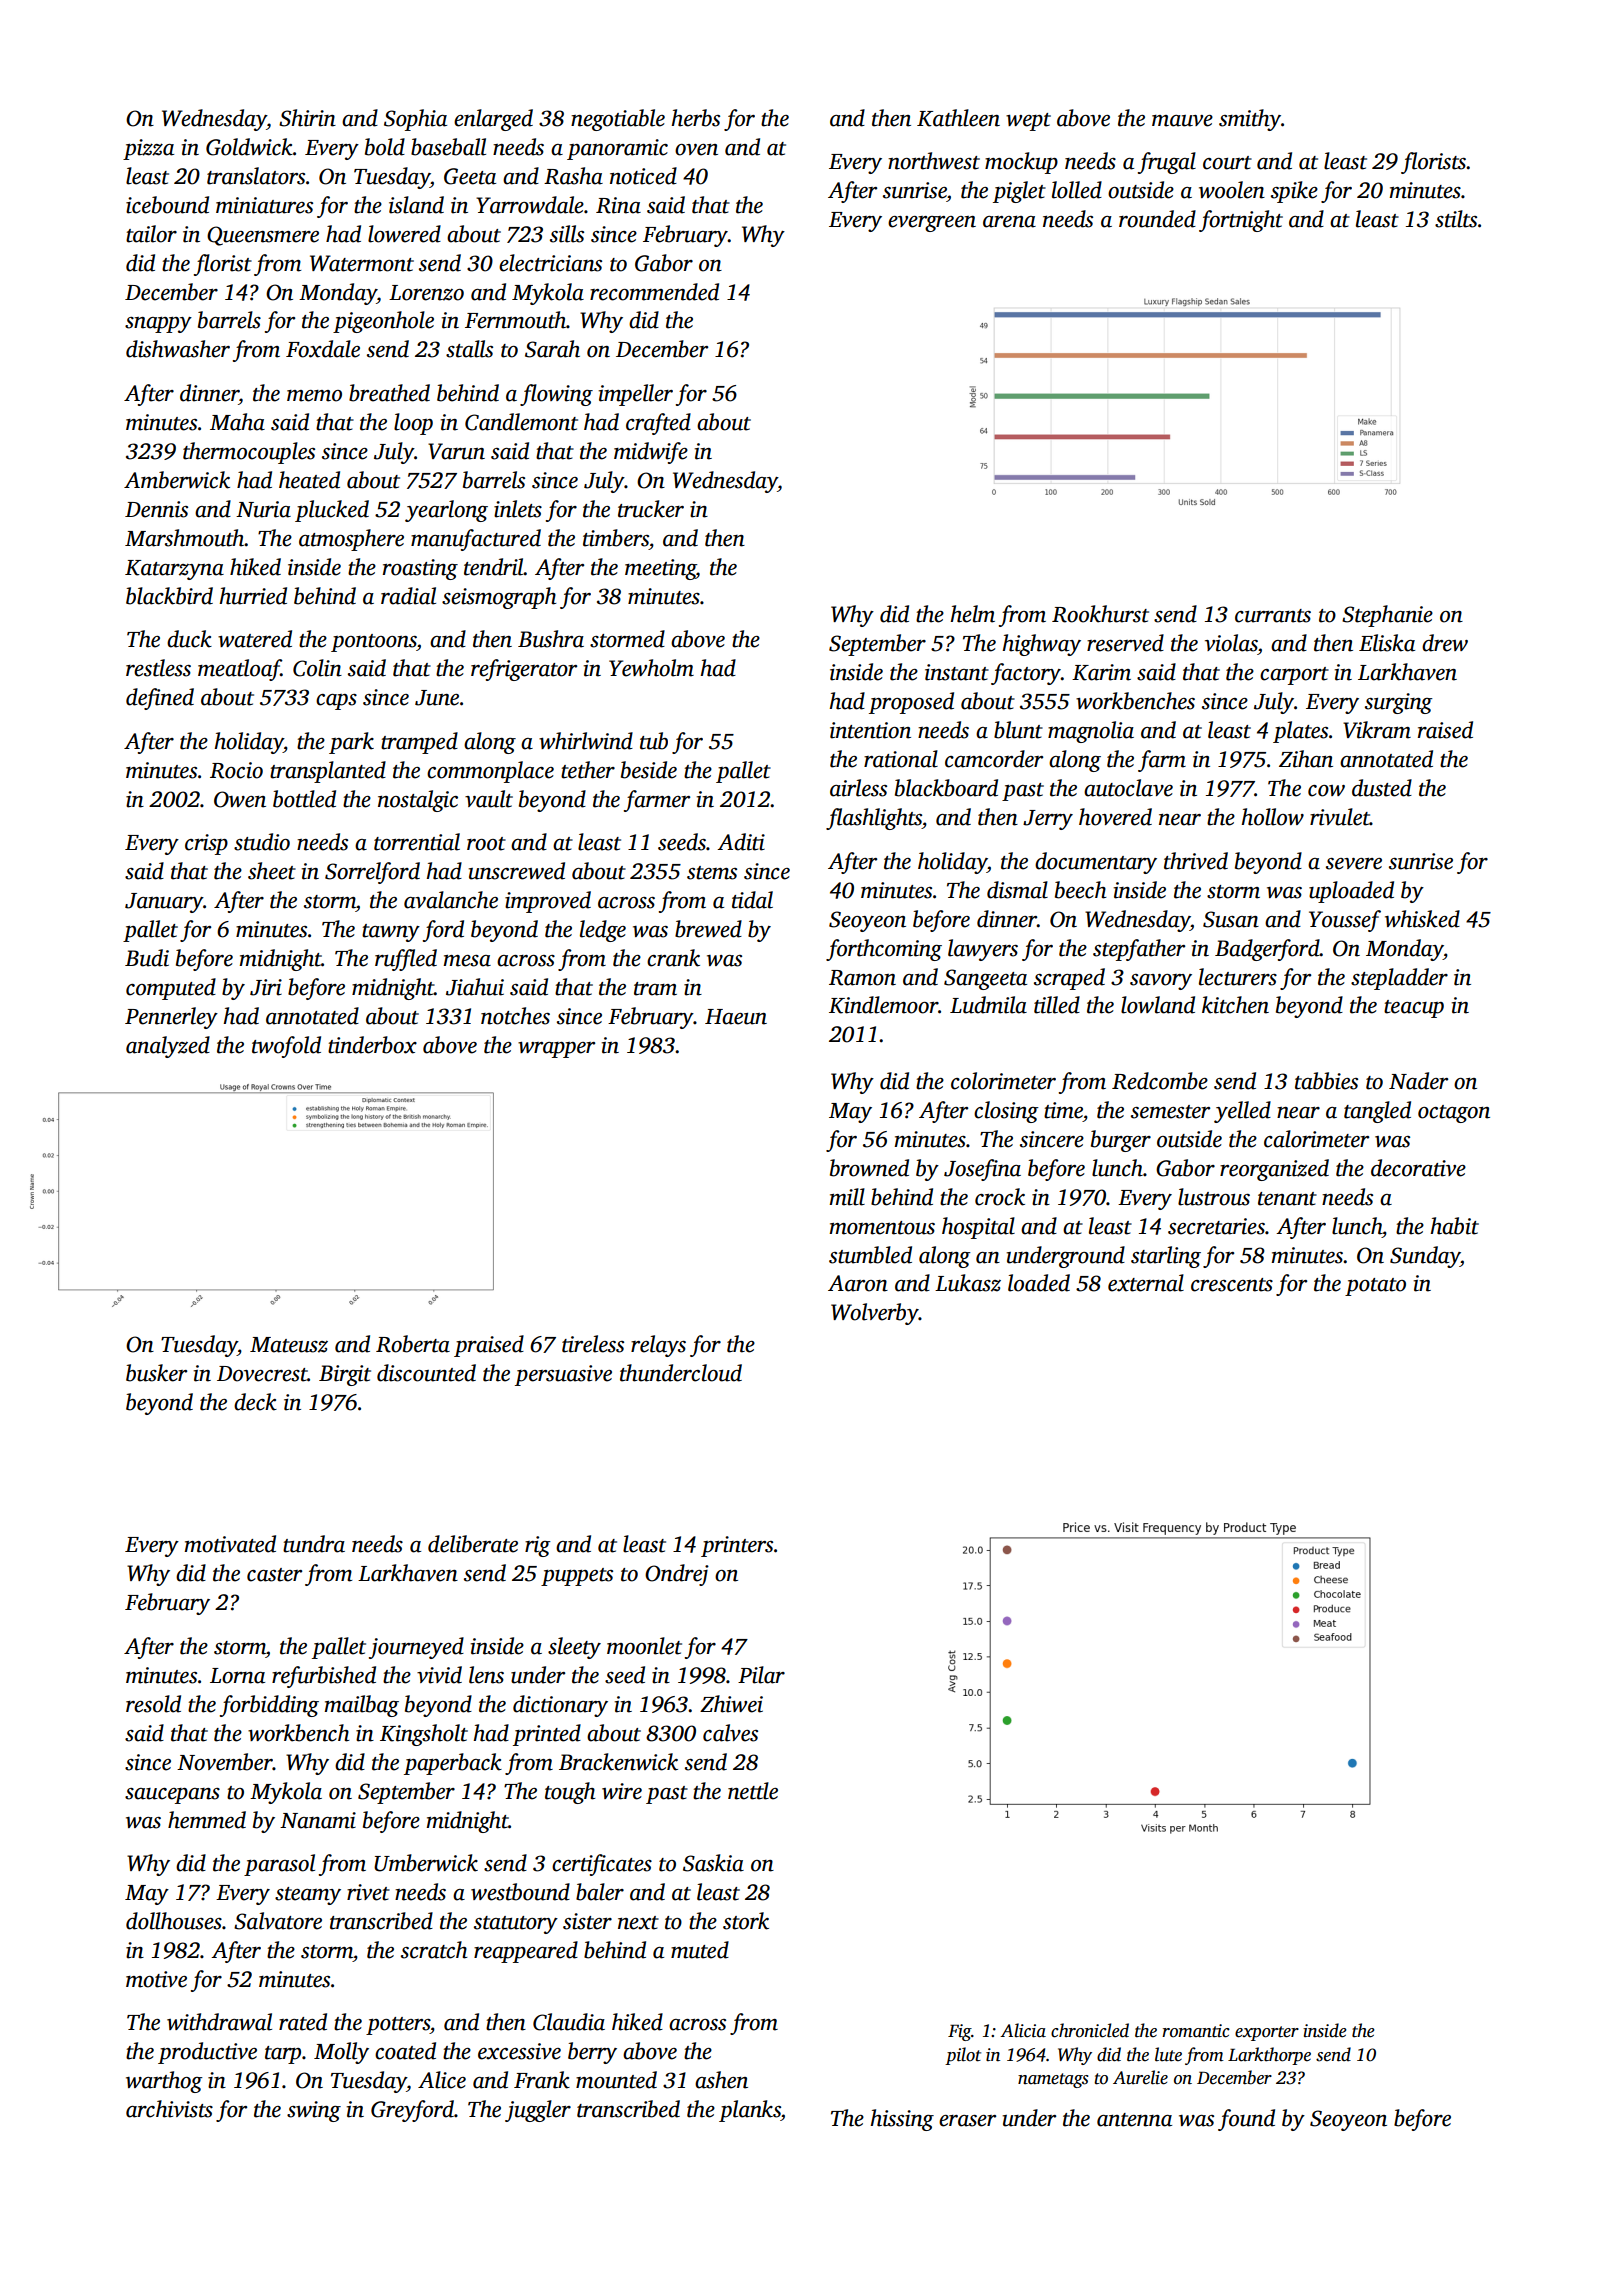  I want to click on deliberate, so click(473, 1544).
